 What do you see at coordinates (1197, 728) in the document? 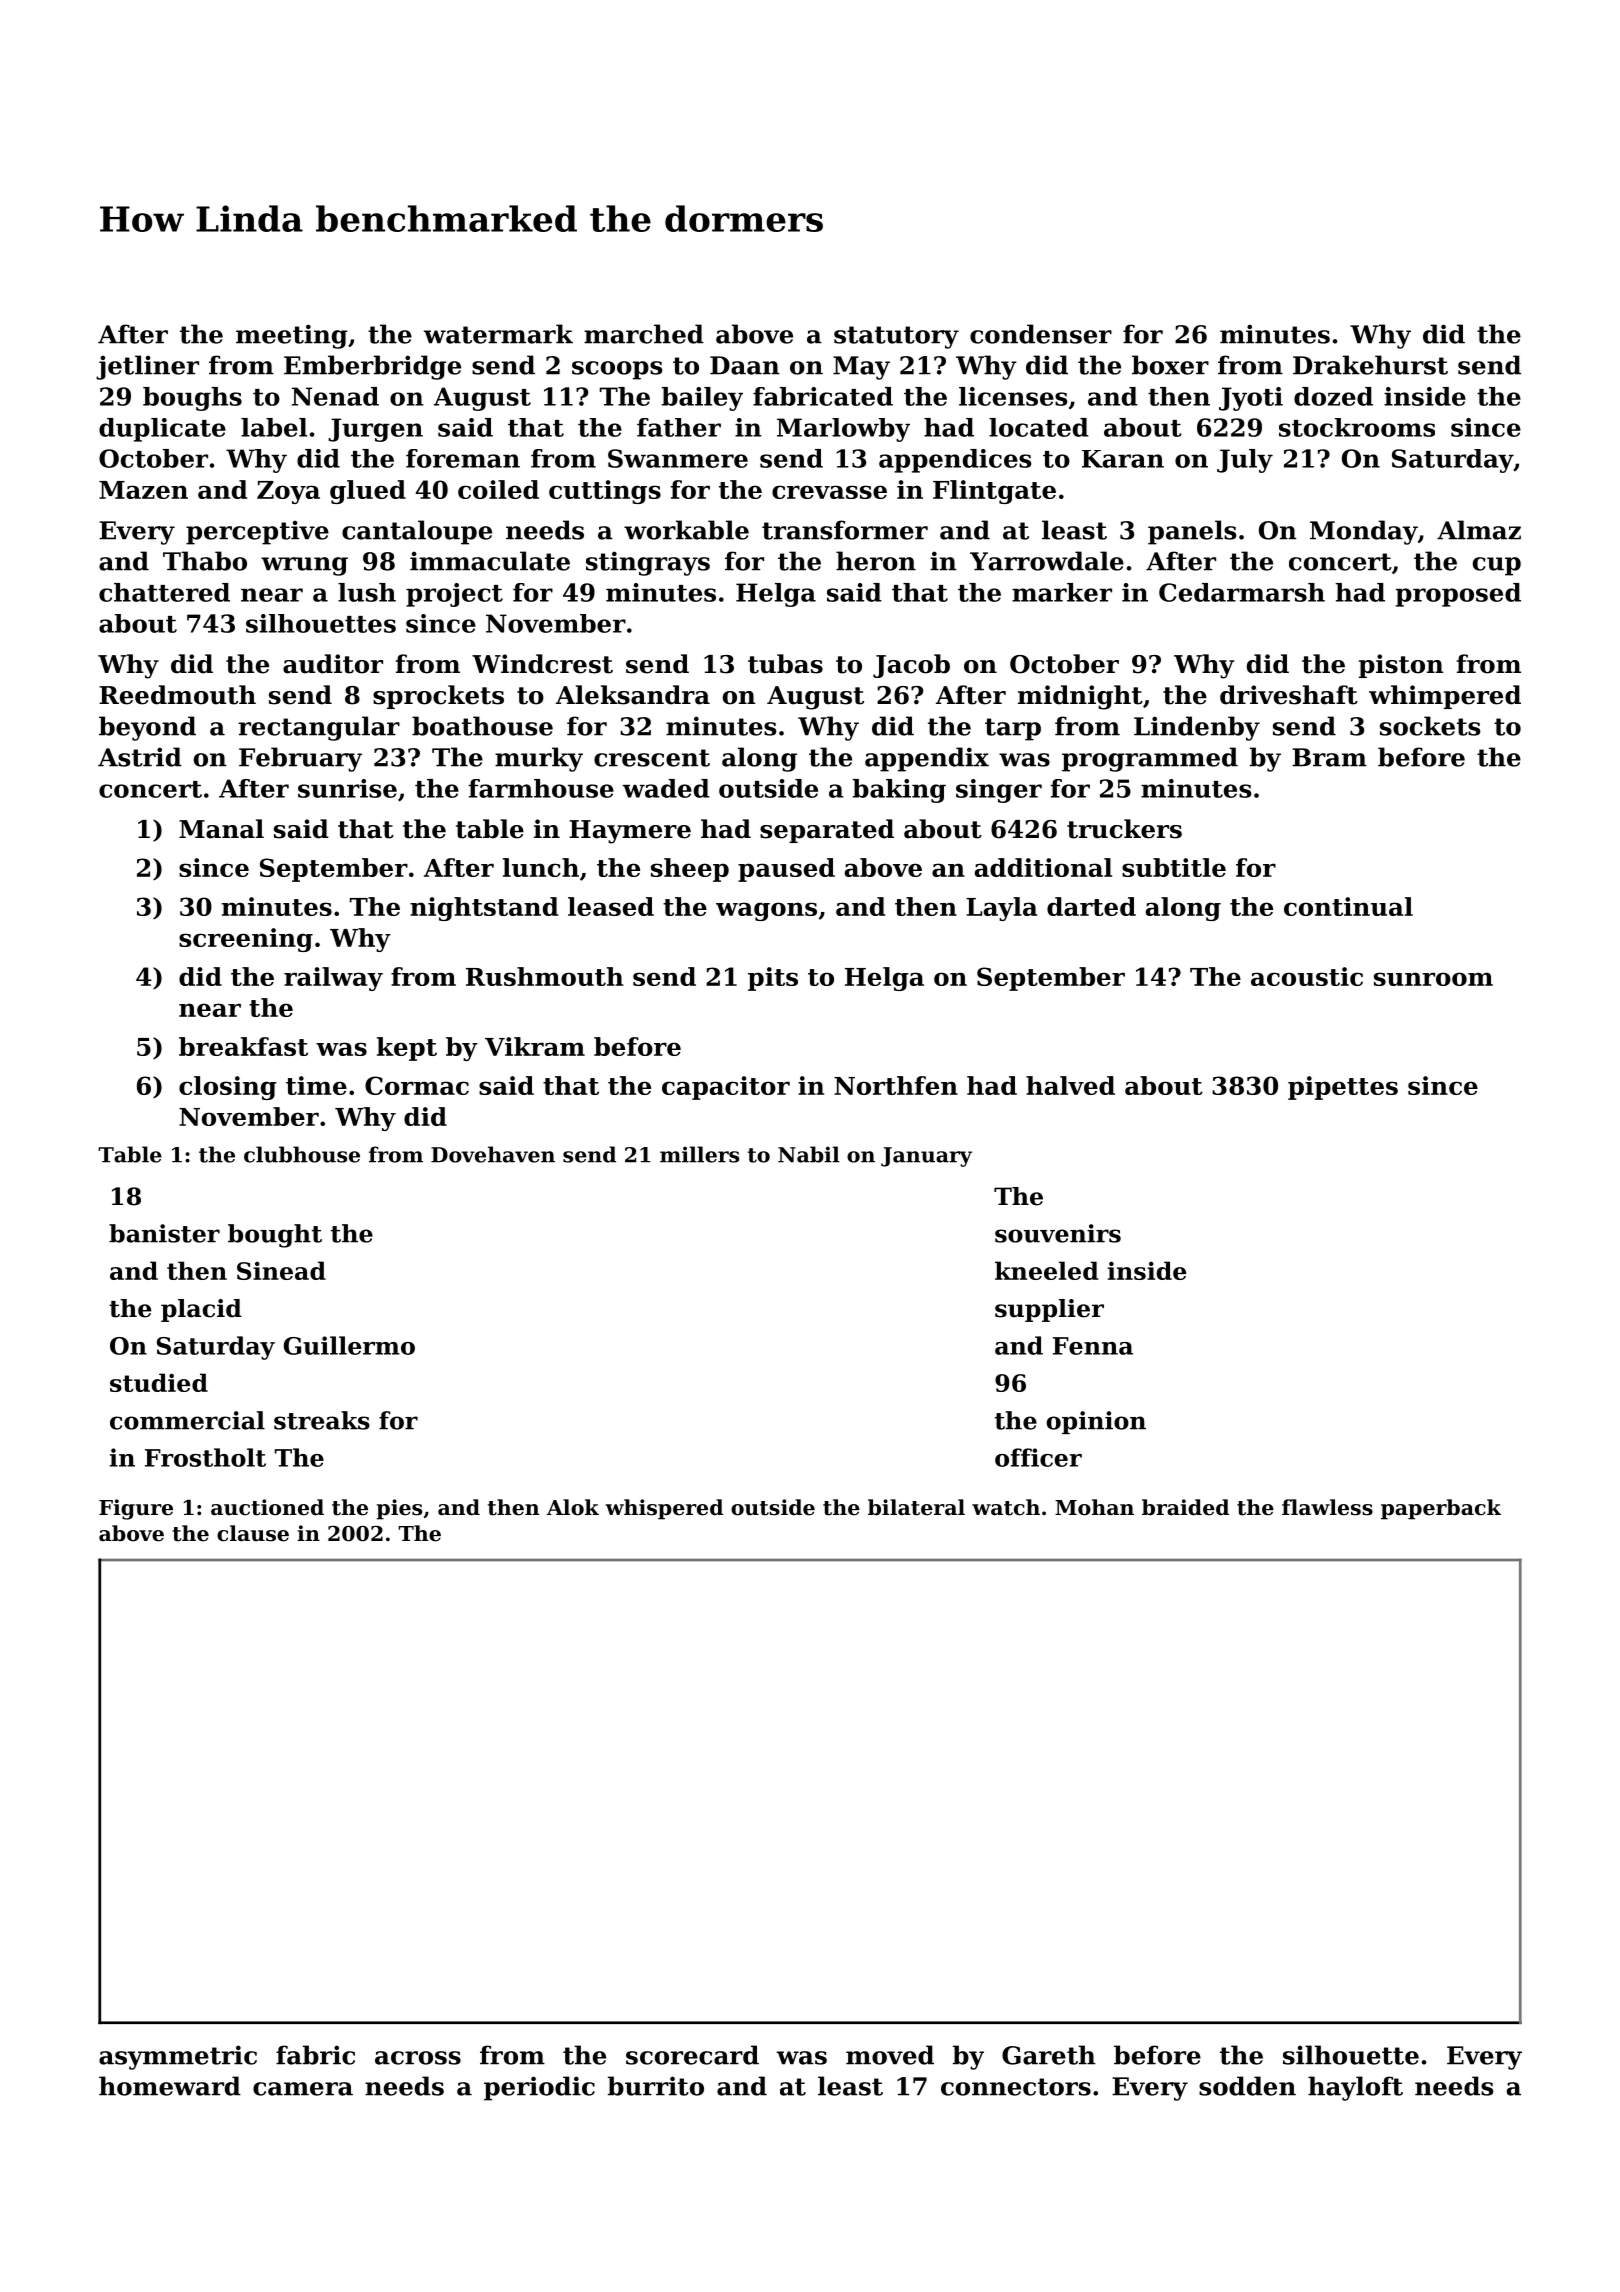
I see `Lindenby` at bounding box center [1197, 728].
